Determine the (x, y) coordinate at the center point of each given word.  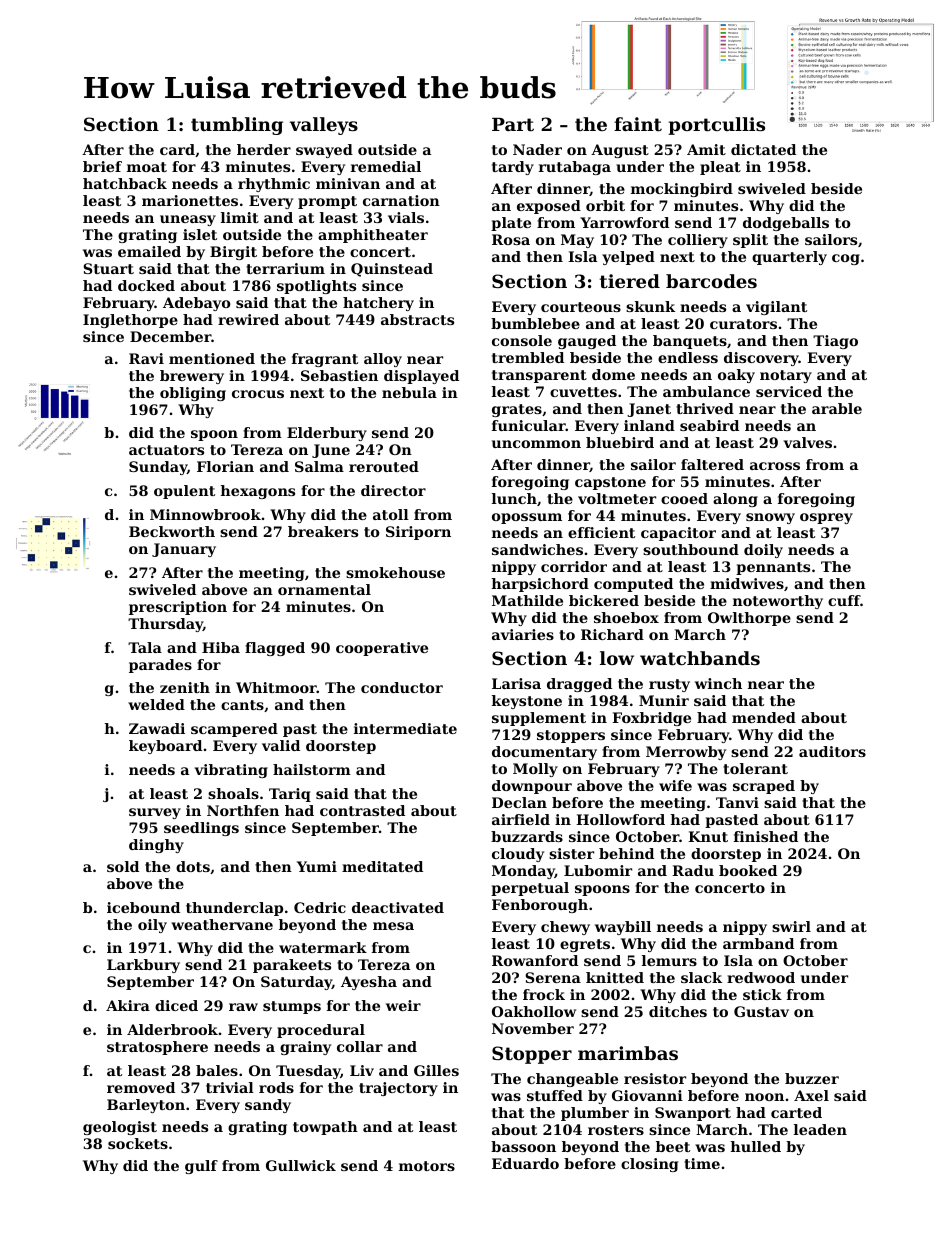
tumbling (237, 126)
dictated (763, 149)
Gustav (761, 1011)
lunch (514, 498)
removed (141, 1087)
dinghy (156, 846)
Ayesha (369, 983)
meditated (382, 866)
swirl (791, 926)
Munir (664, 700)
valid (281, 745)
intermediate (405, 728)
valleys (324, 126)
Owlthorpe (749, 619)
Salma (319, 466)
